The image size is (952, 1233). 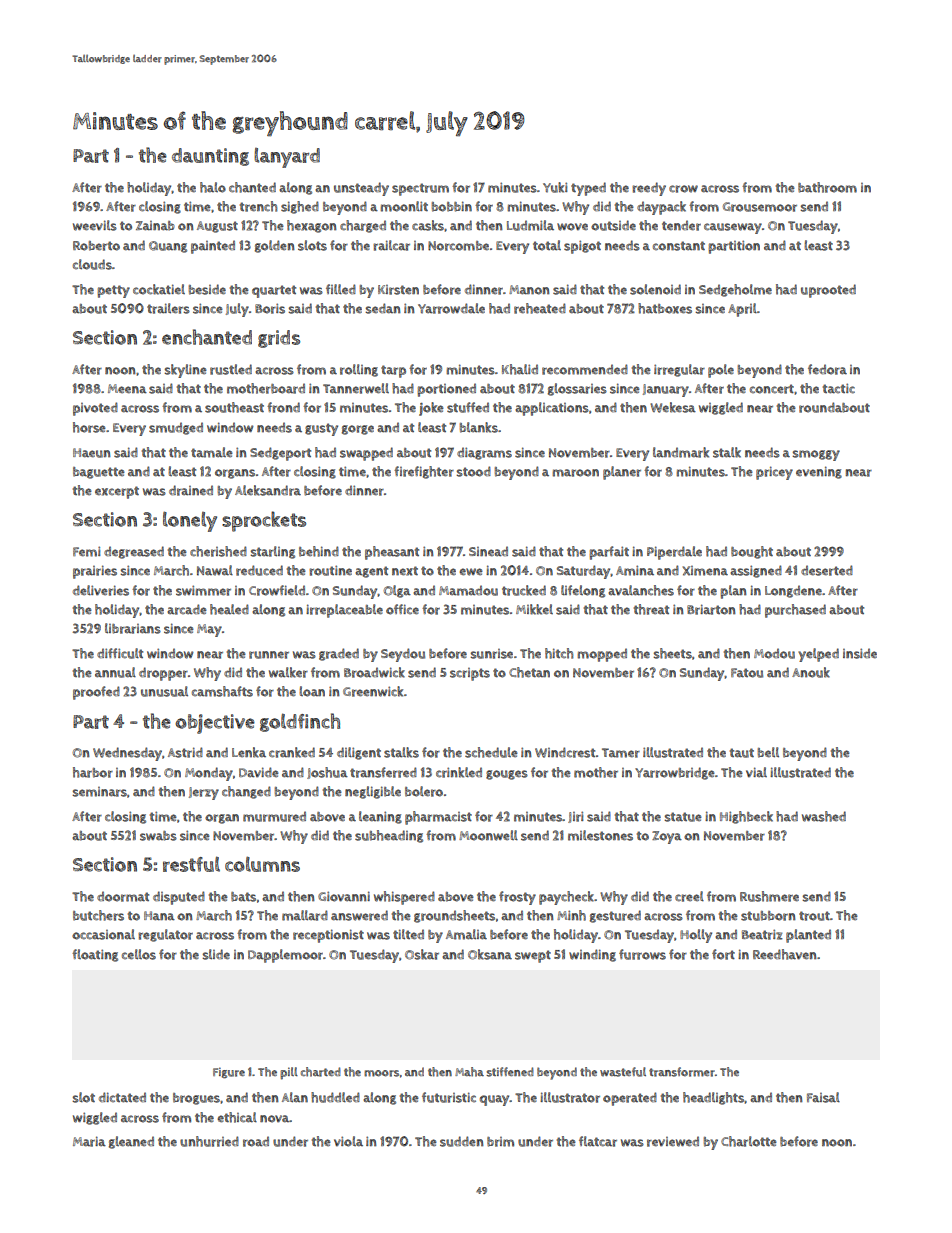 I want to click on bathroom, so click(x=827, y=187).
